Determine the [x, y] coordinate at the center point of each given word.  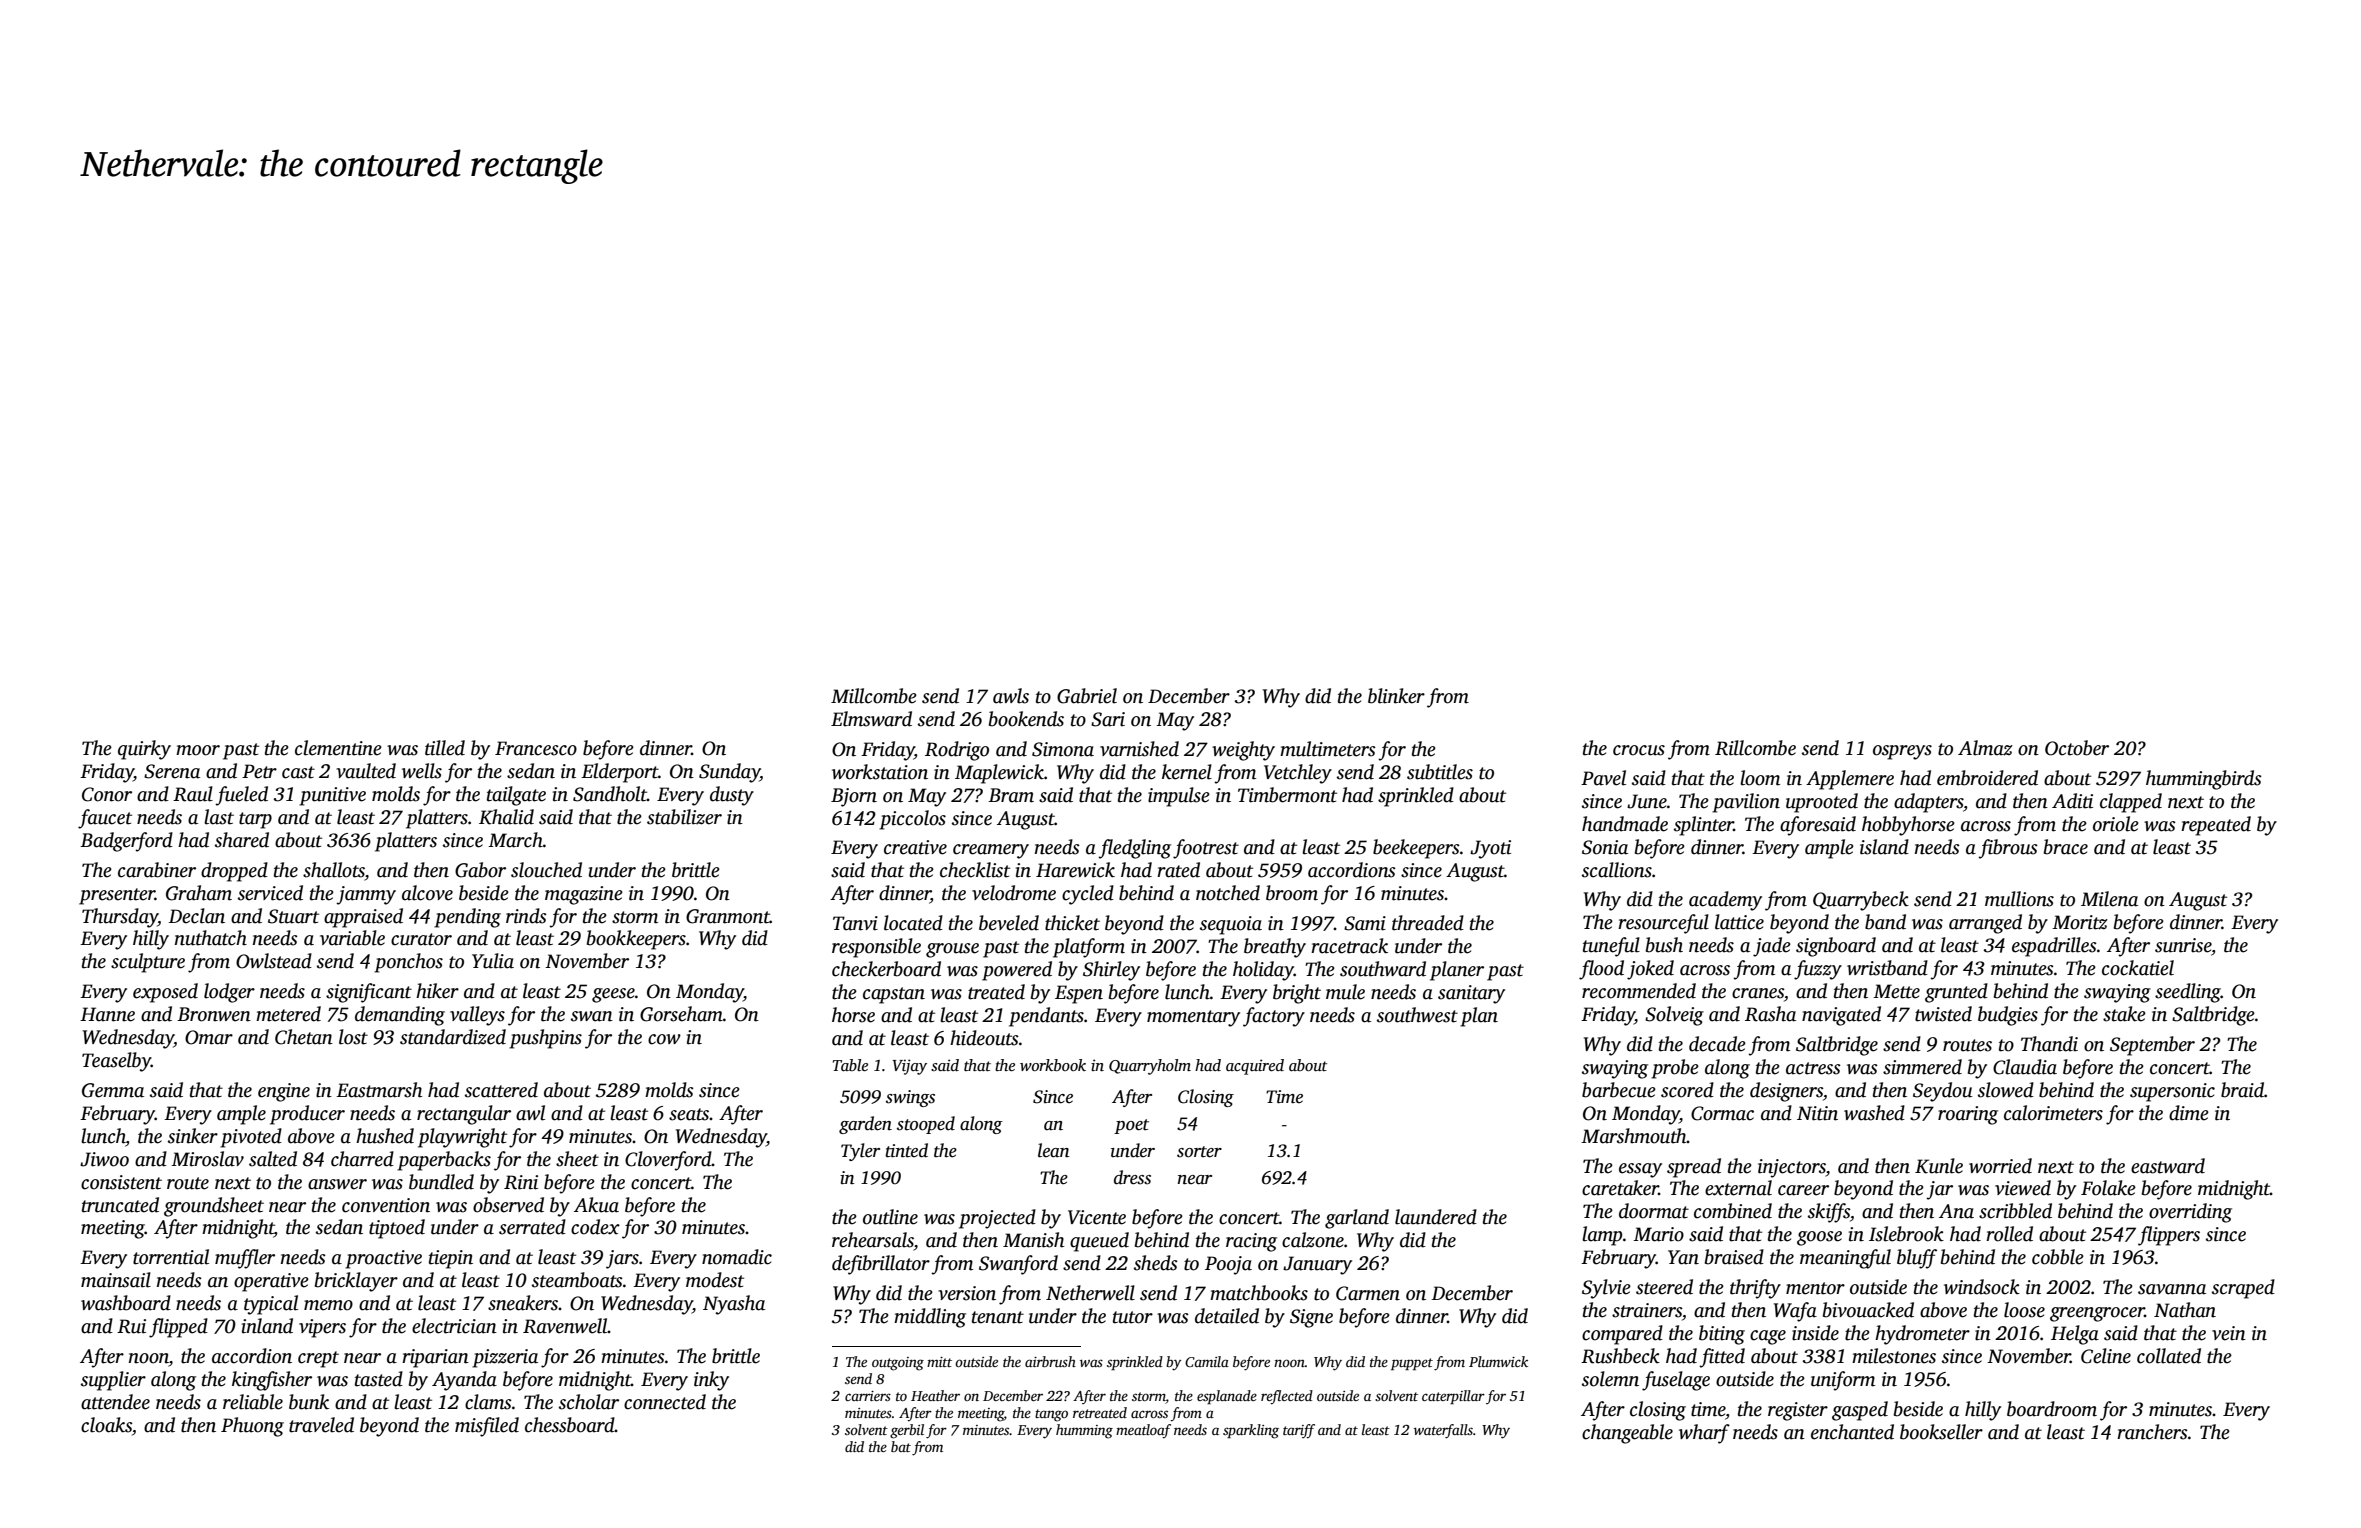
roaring [1968, 1115]
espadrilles [2054, 947]
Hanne [107, 1014]
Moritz [2080, 922]
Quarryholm [1150, 1067]
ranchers [2152, 1432]
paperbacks [444, 1161]
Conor [107, 794]
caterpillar [1453, 1397]
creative [915, 847]
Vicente [1097, 1217]
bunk [309, 1402]
